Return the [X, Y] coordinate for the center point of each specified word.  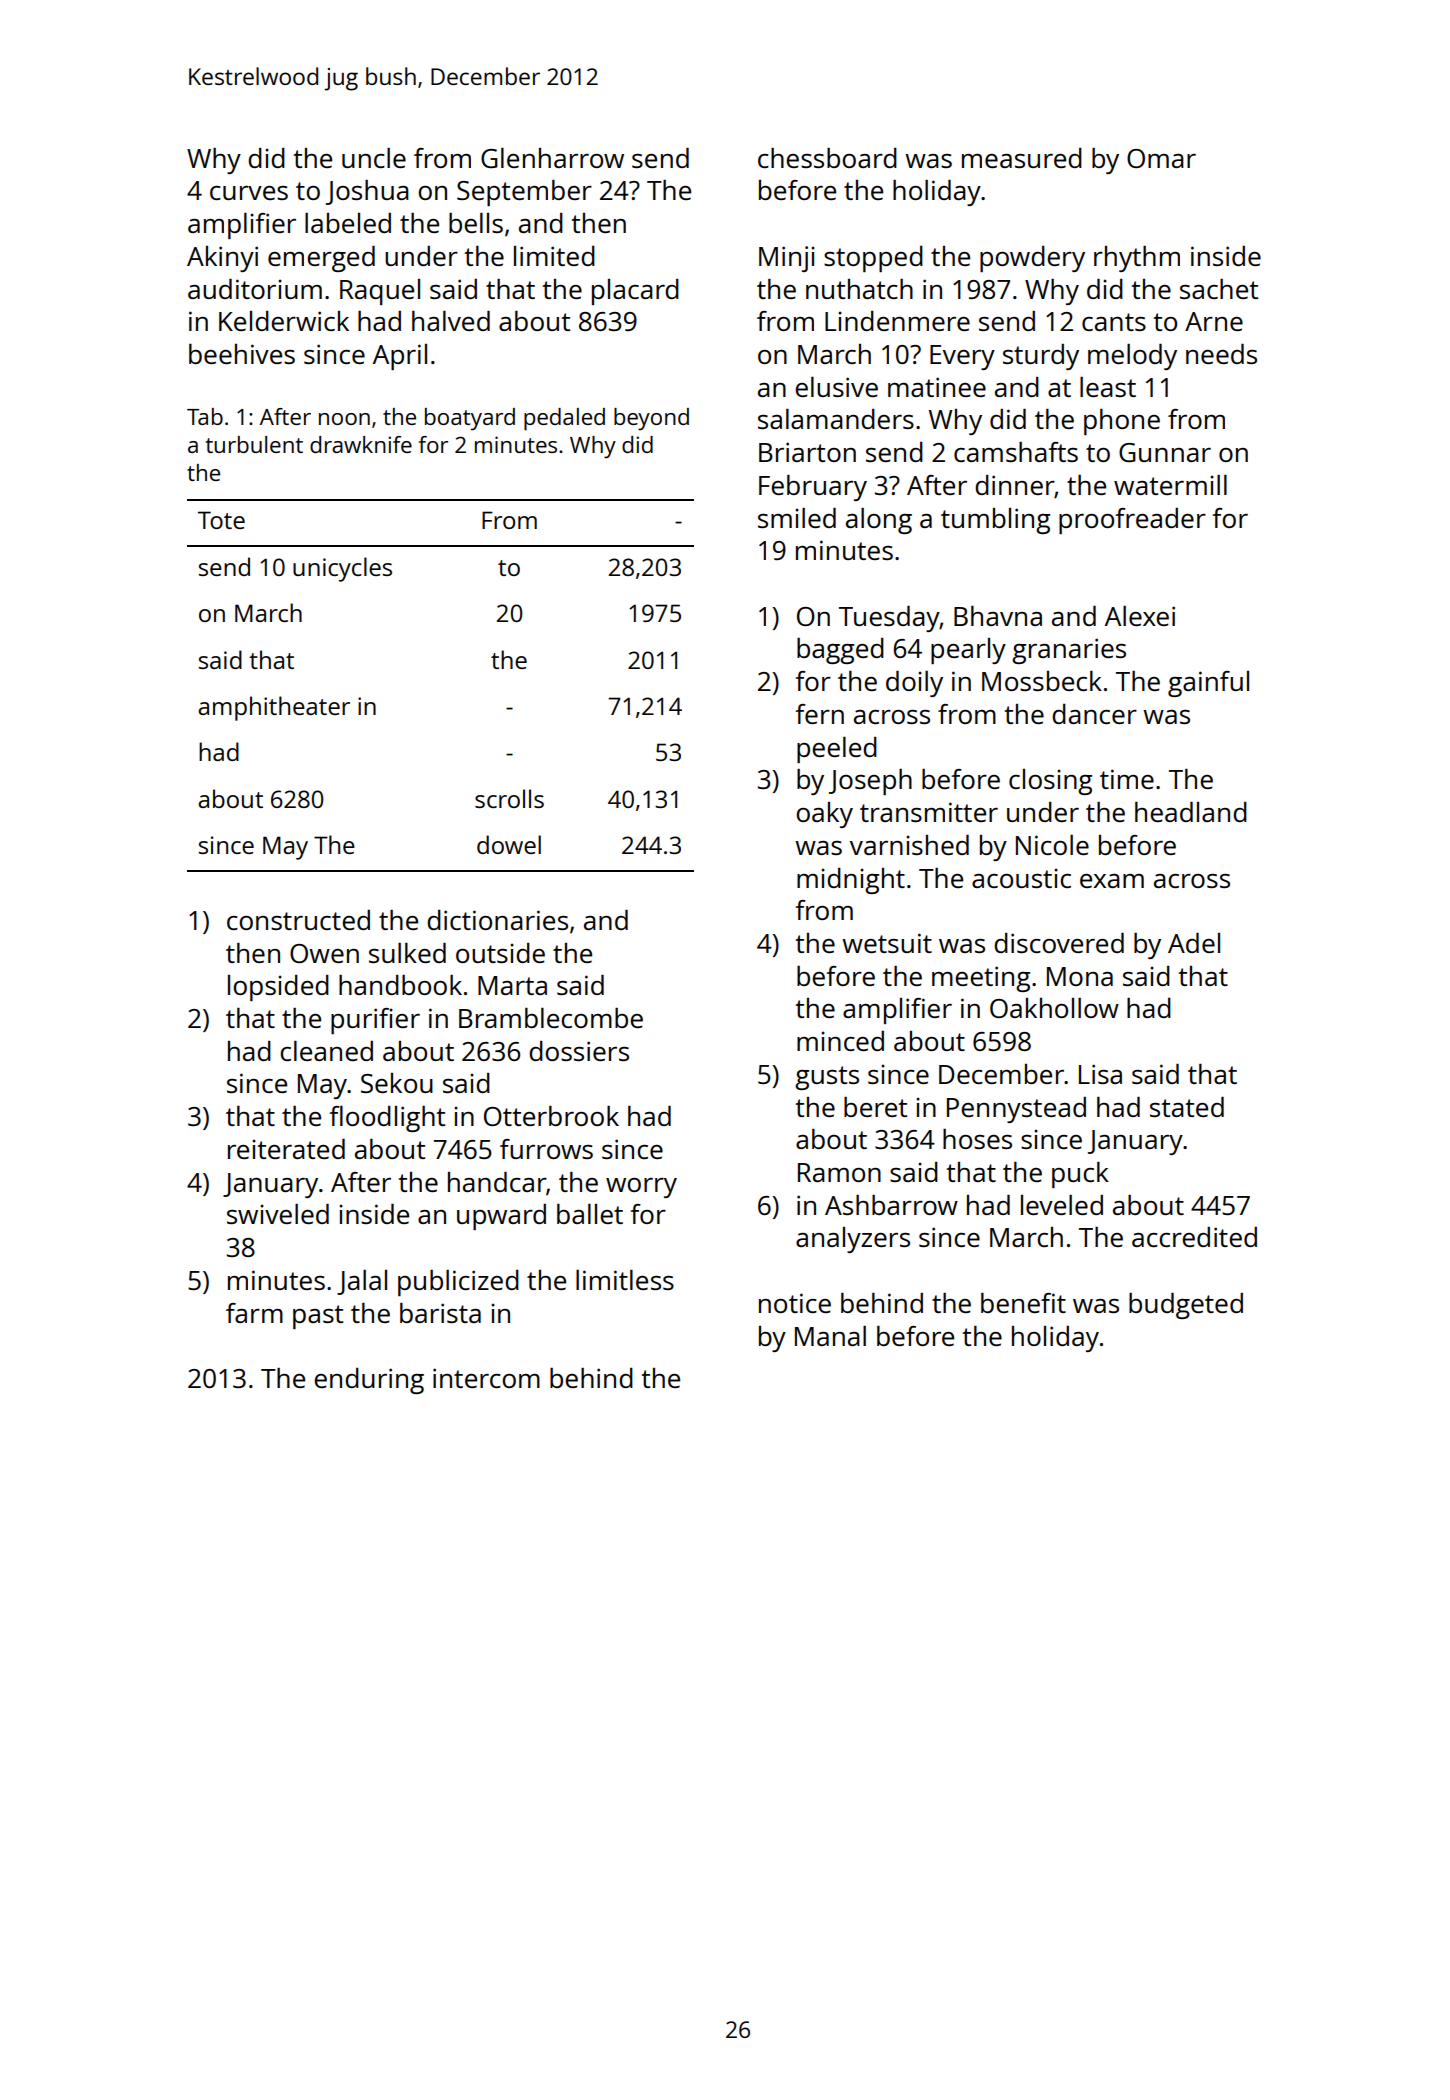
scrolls [509, 798]
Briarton [807, 452]
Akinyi [222, 259]
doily [914, 684]
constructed [298, 920]
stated [1187, 1107]
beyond [651, 419]
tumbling [995, 521]
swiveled [278, 1214]
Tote [221, 520]
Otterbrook [551, 1116]
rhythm [1137, 259]
